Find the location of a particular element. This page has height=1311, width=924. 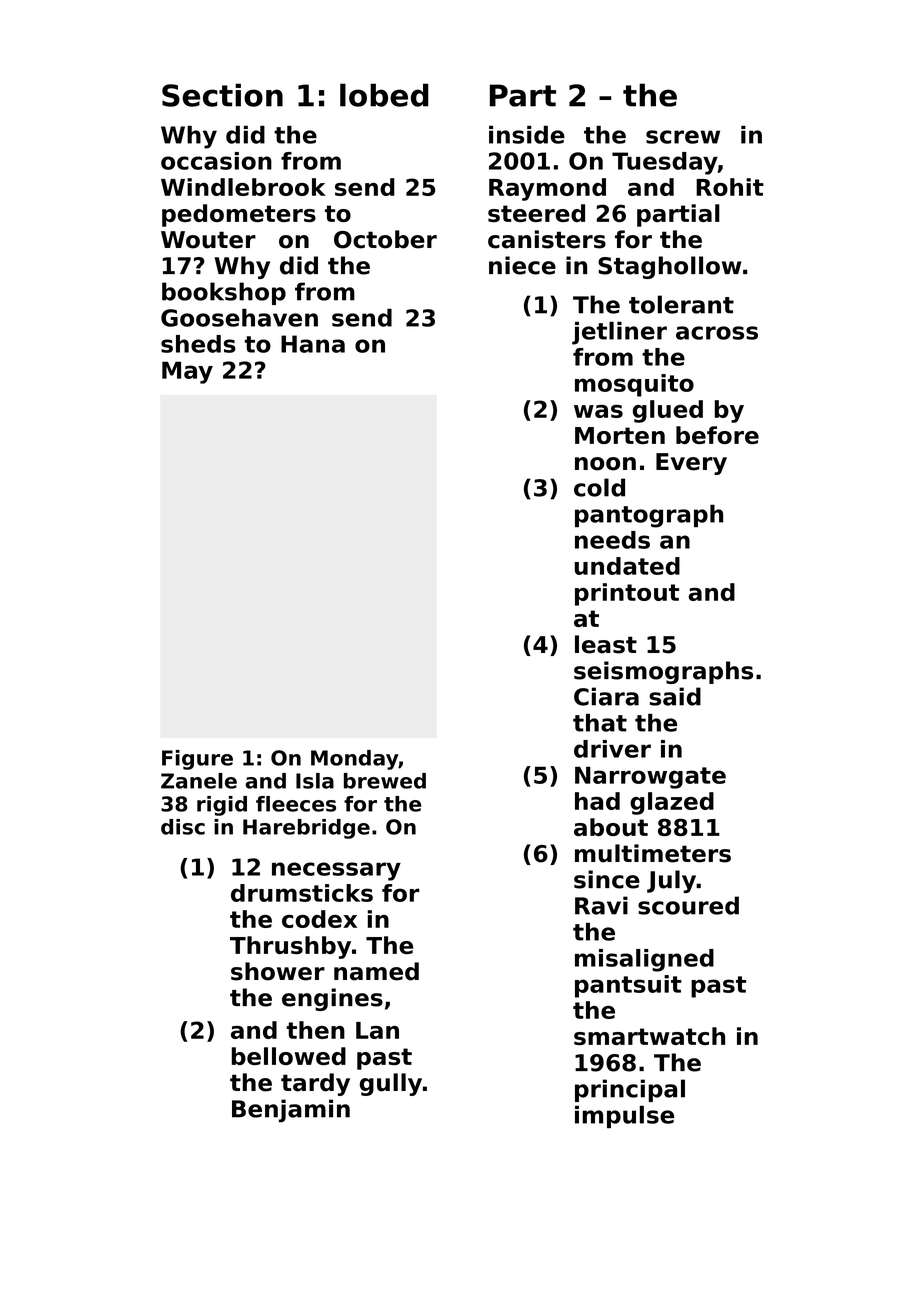

Monday is located at coordinates (354, 760).
